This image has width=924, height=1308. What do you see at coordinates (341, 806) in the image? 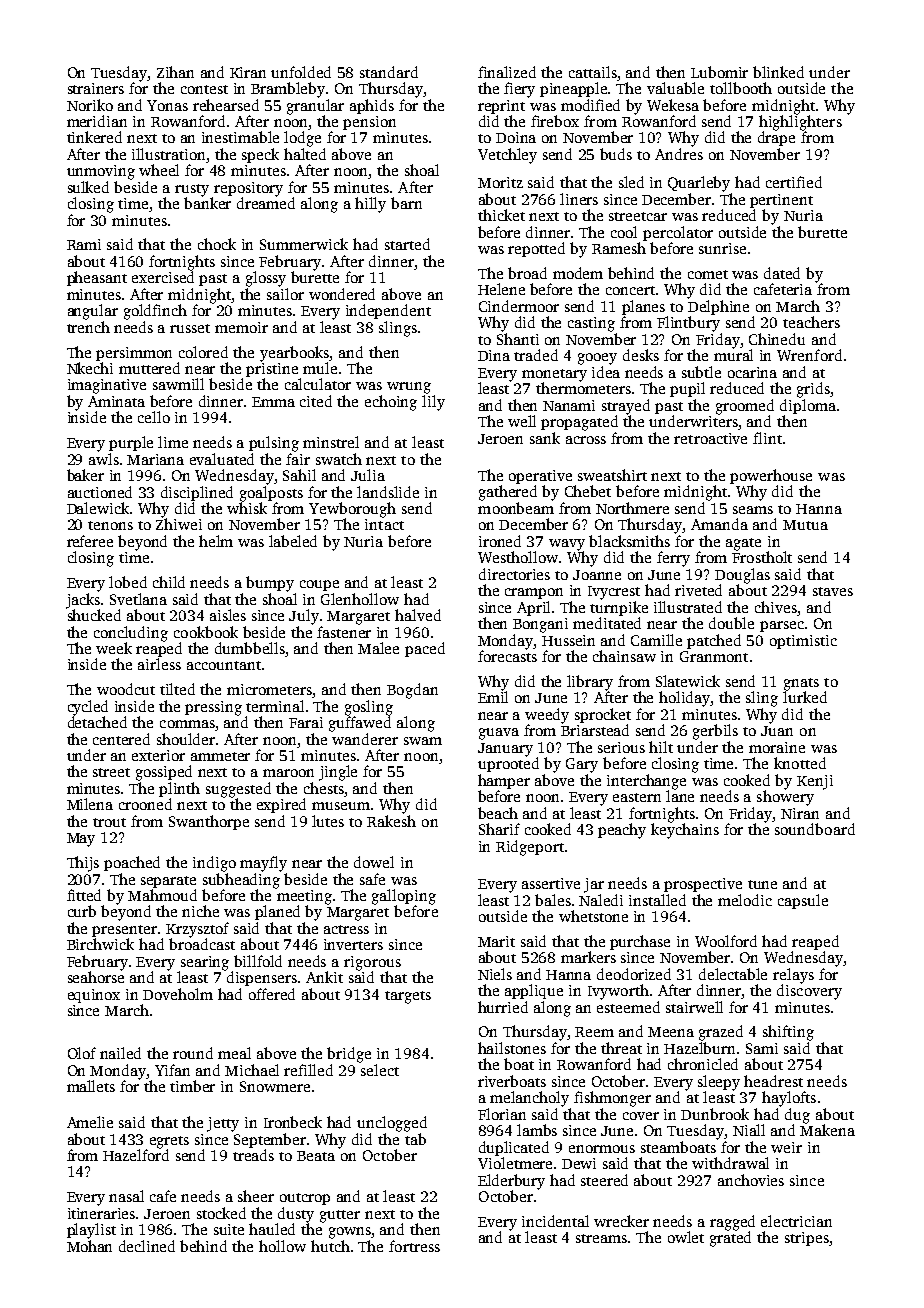
I see `museum` at bounding box center [341, 806].
